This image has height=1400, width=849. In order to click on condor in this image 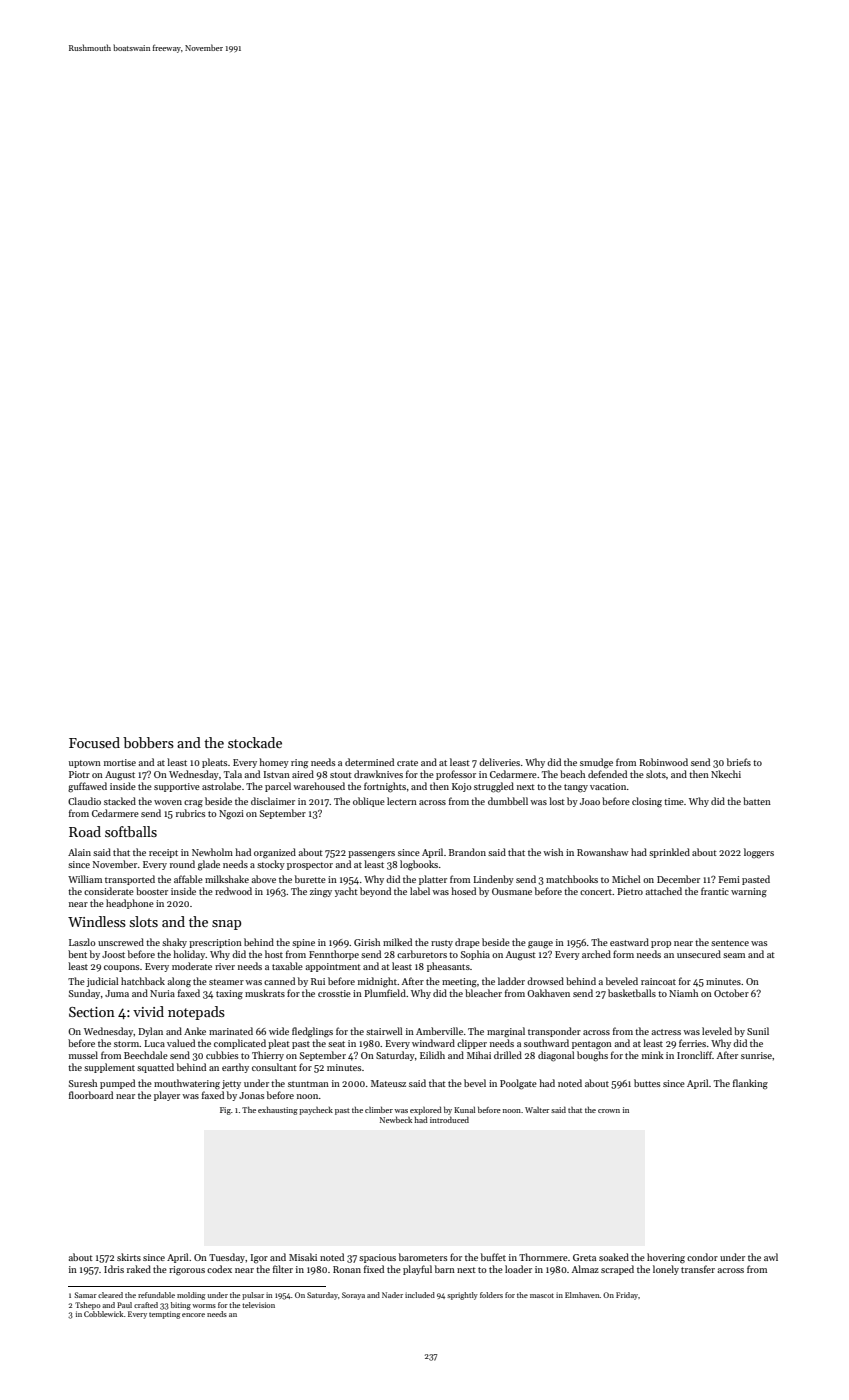, I will do `click(702, 1257)`.
